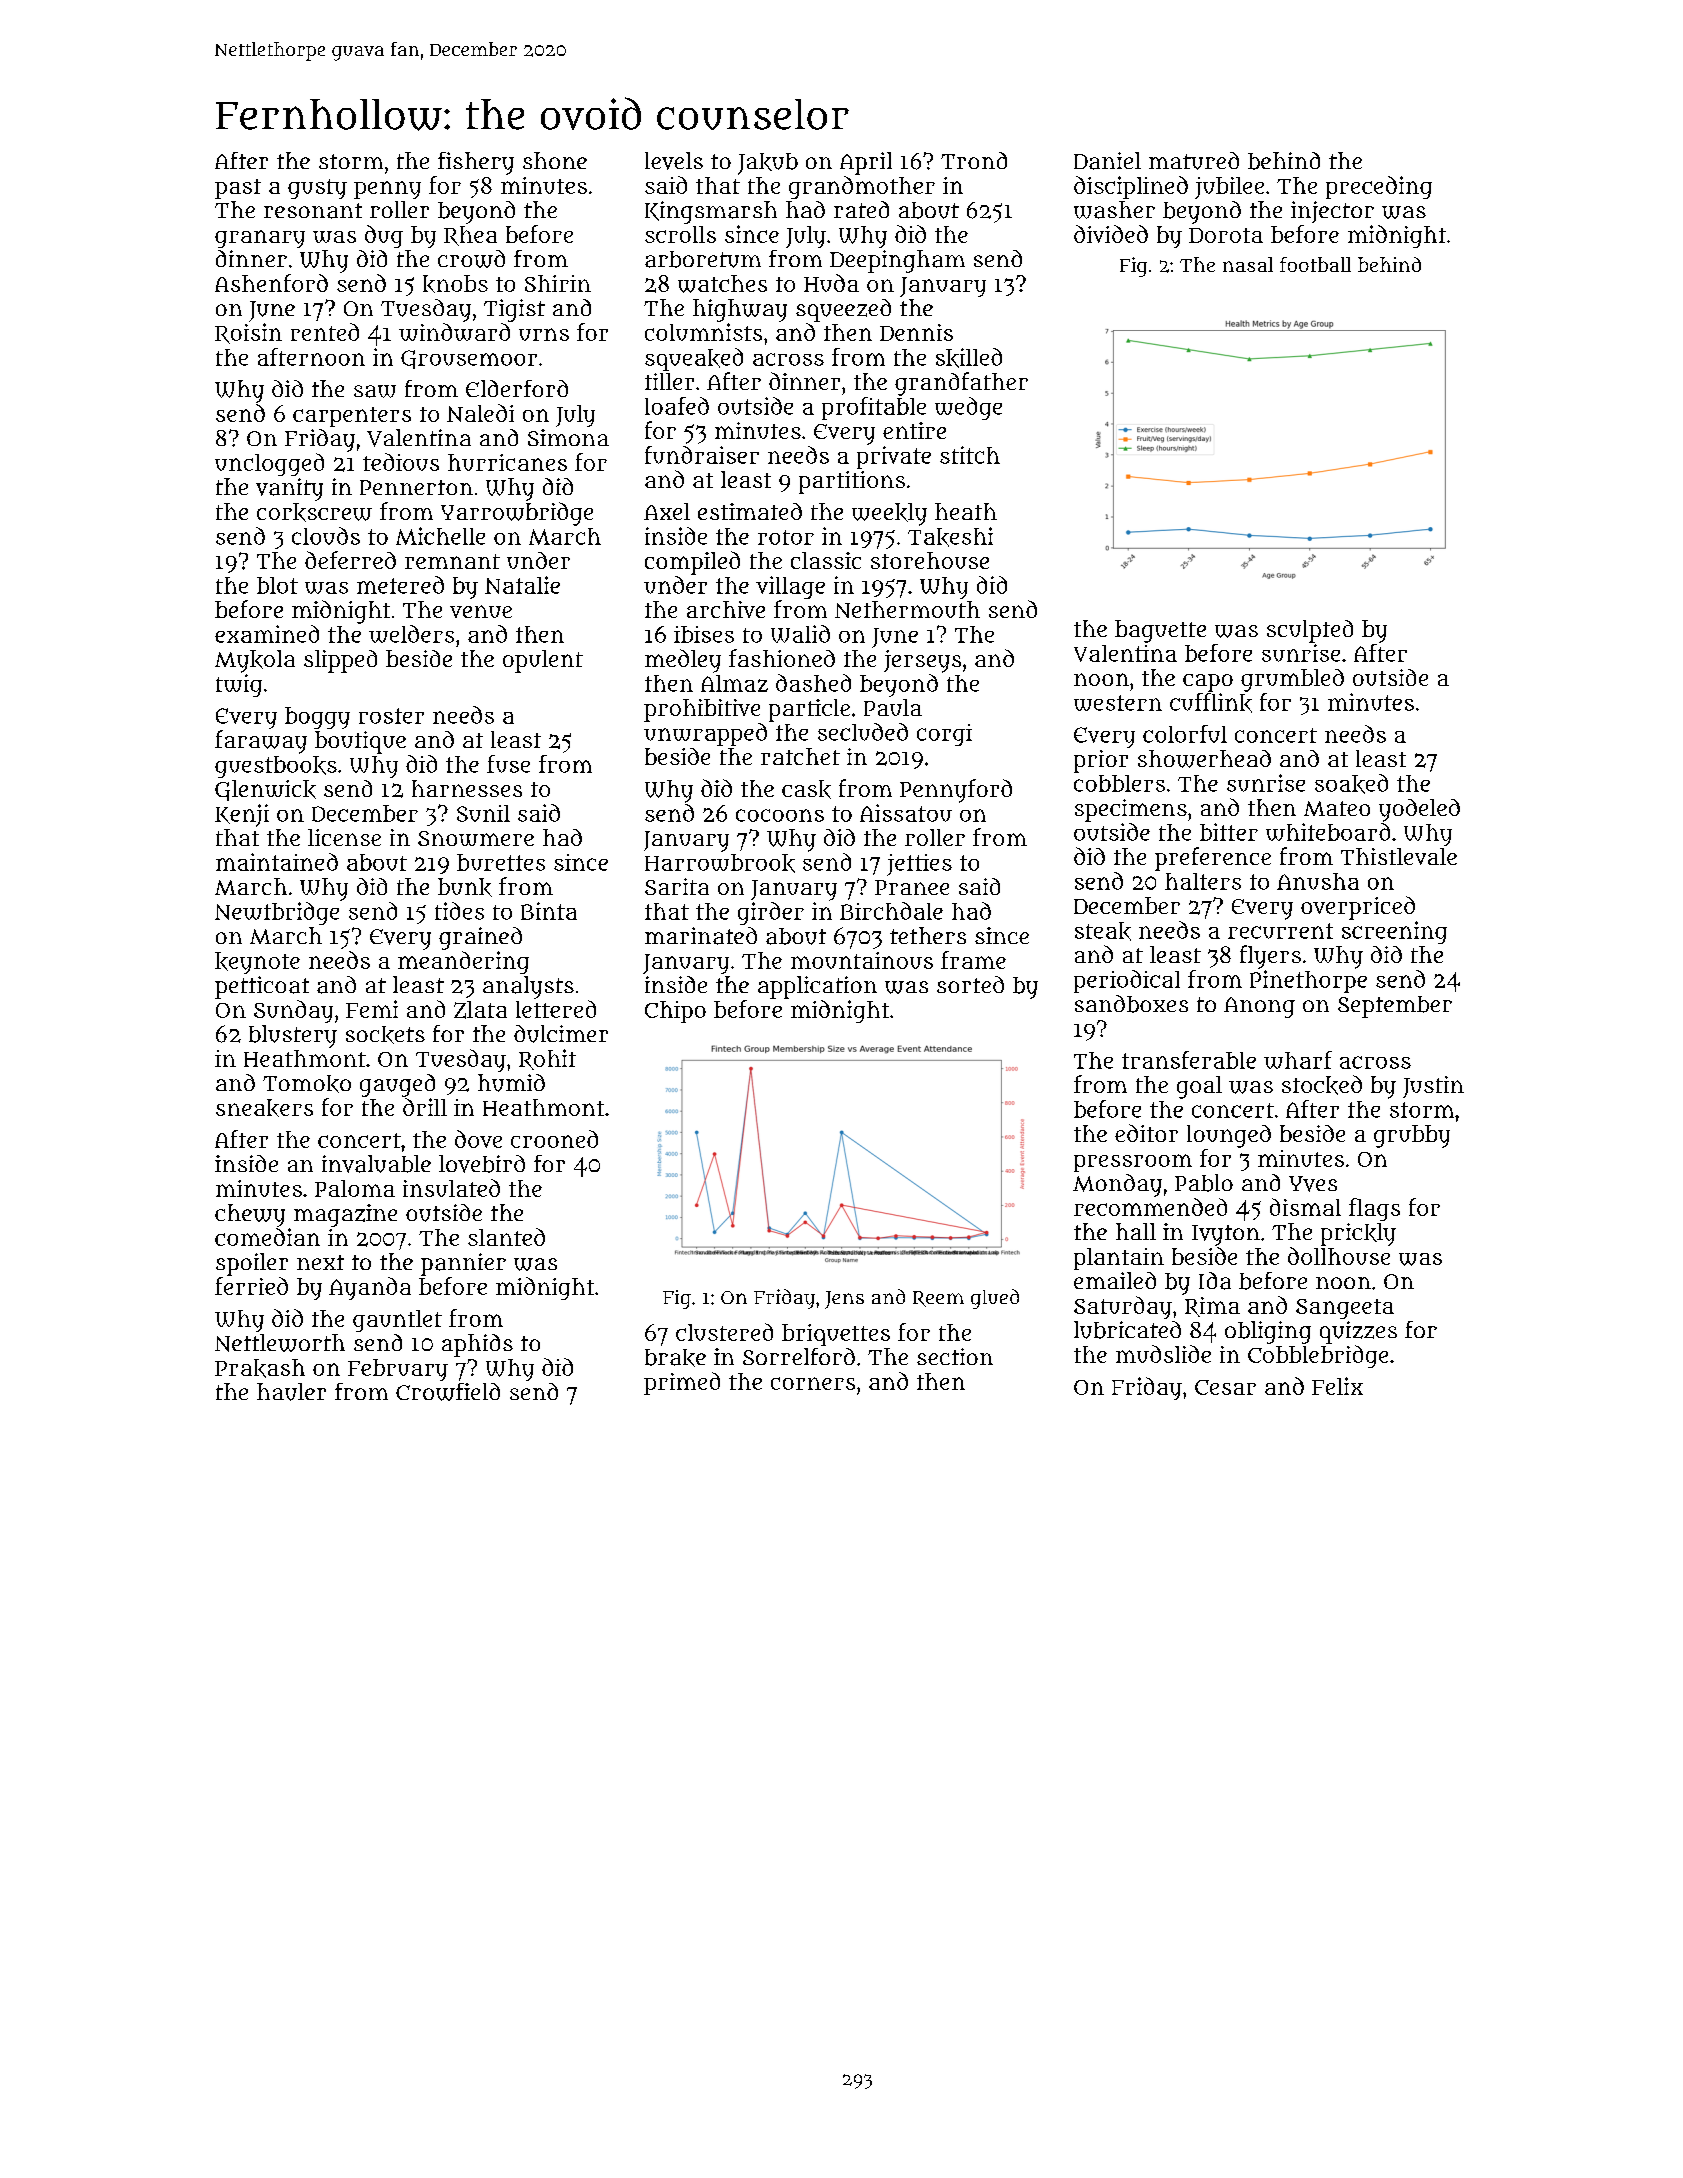 The width and height of the screenshot is (1683, 2178). What do you see at coordinates (554, 1139) in the screenshot?
I see `crooned` at bounding box center [554, 1139].
